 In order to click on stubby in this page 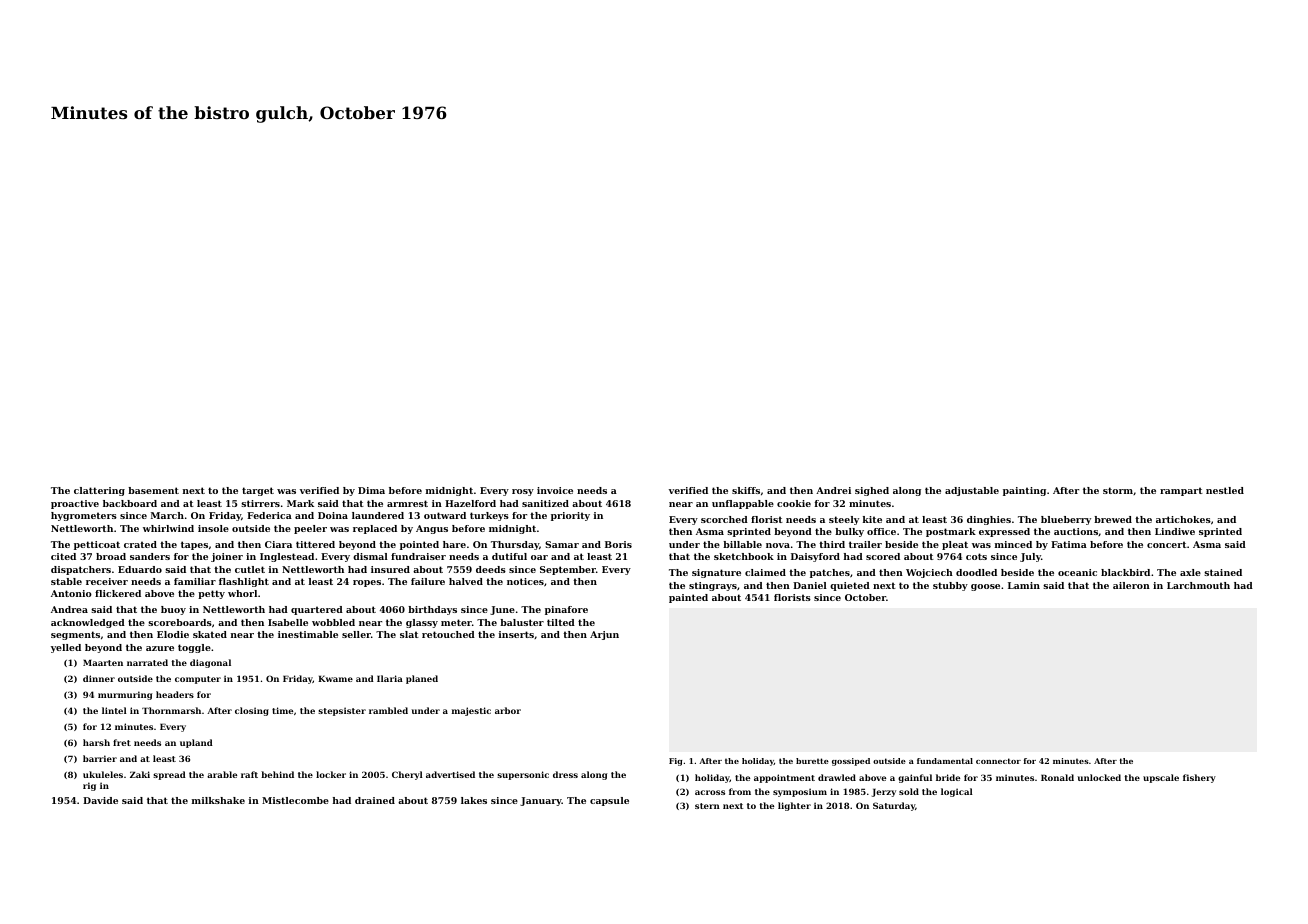, I will do `click(950, 586)`.
